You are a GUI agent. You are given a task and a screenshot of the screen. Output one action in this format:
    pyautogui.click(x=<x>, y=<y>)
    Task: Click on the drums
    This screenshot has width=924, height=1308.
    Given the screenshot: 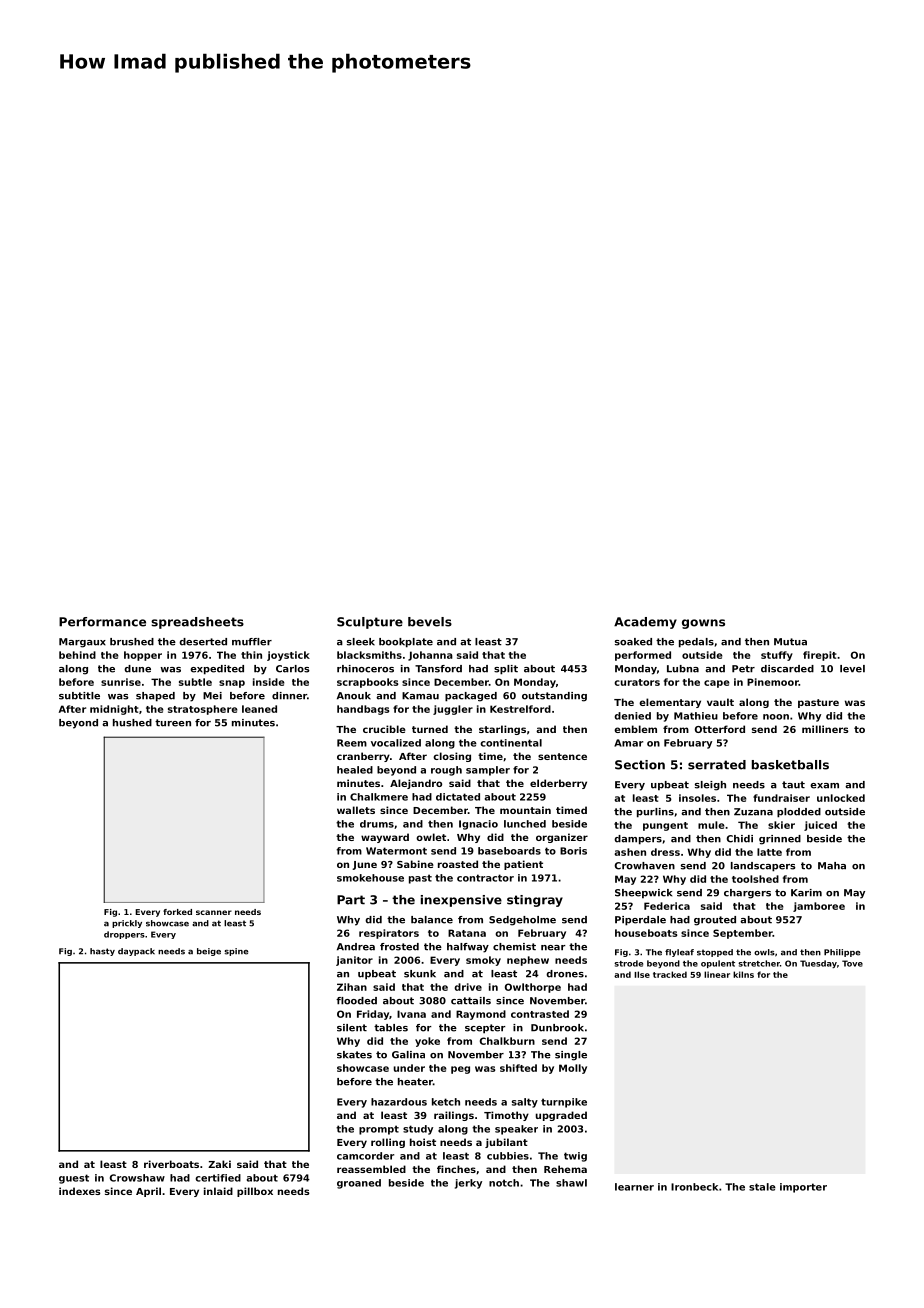 What is the action you would take?
    pyautogui.click(x=377, y=824)
